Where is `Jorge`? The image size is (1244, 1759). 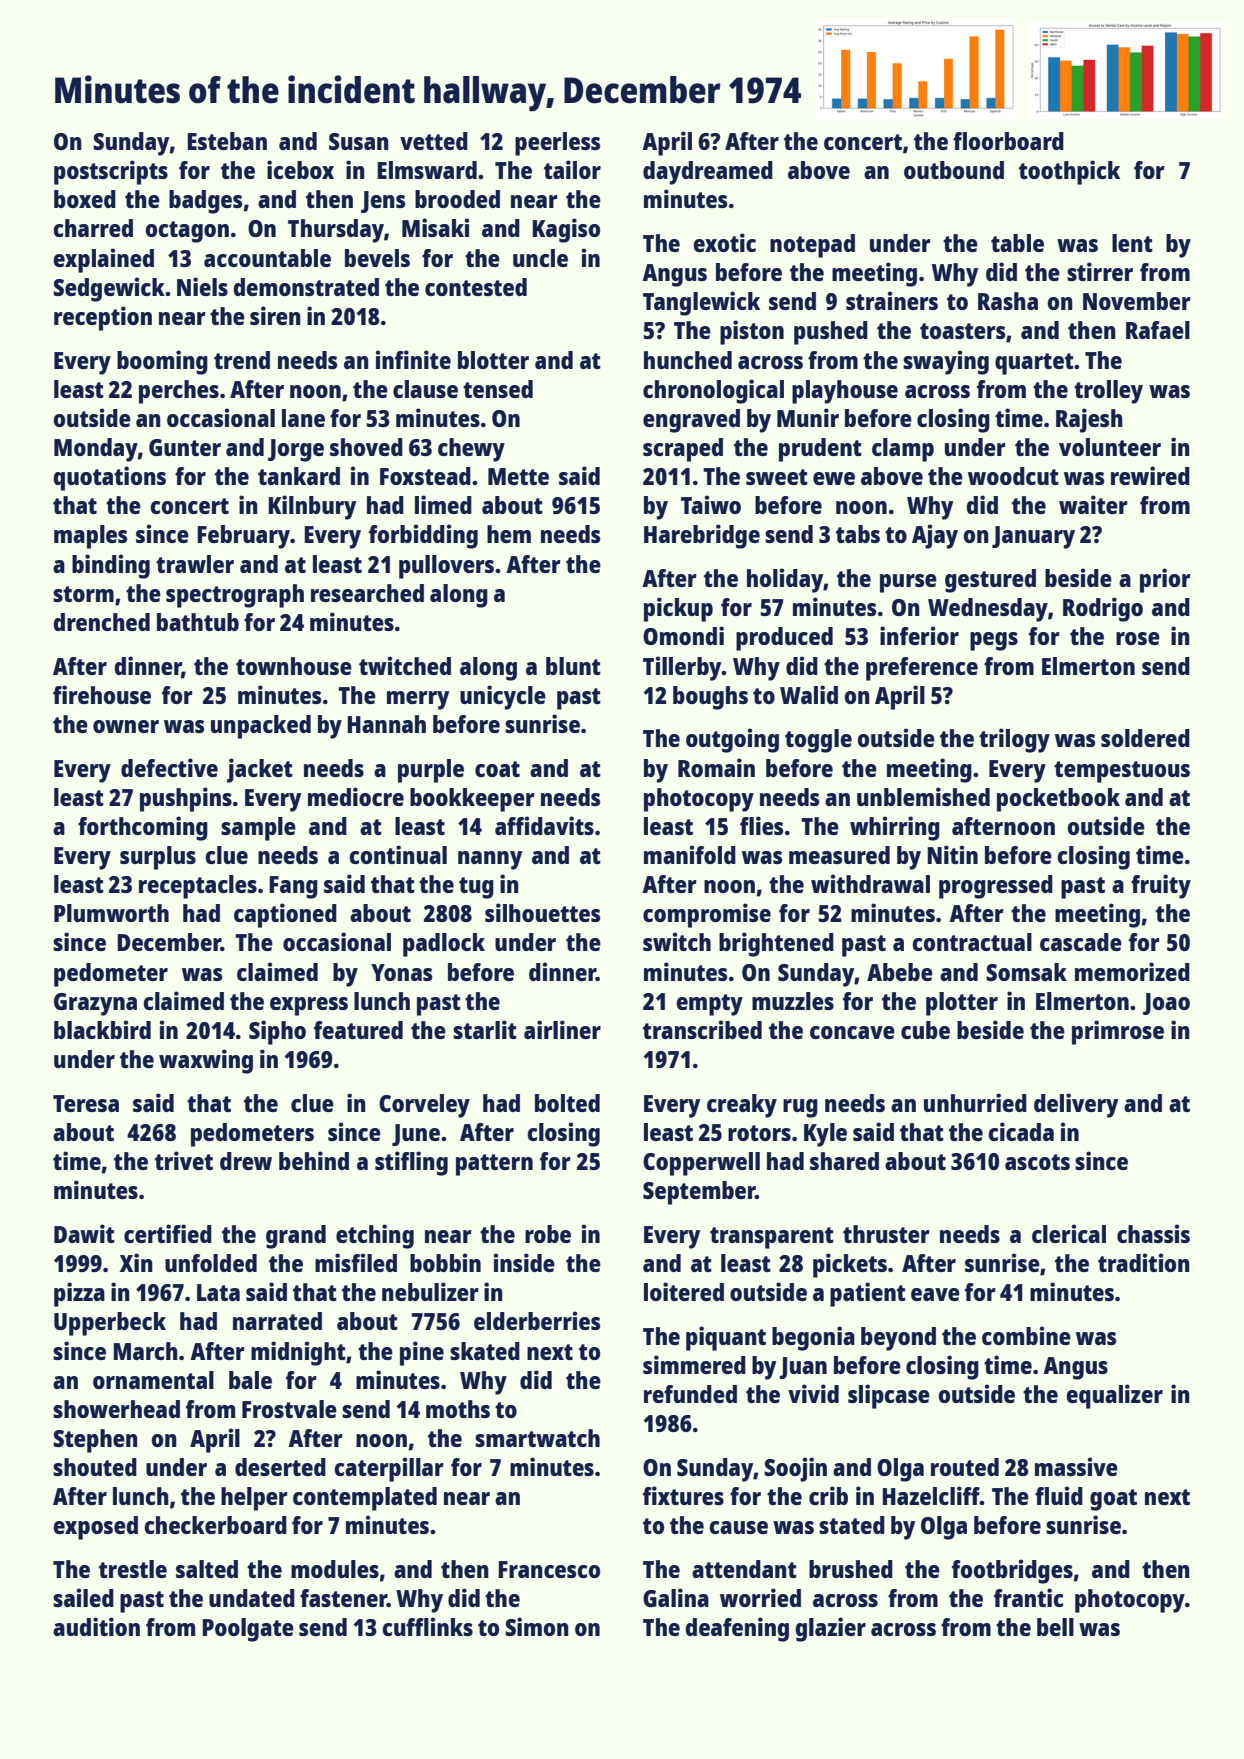
Jorge is located at coordinates (296, 450).
